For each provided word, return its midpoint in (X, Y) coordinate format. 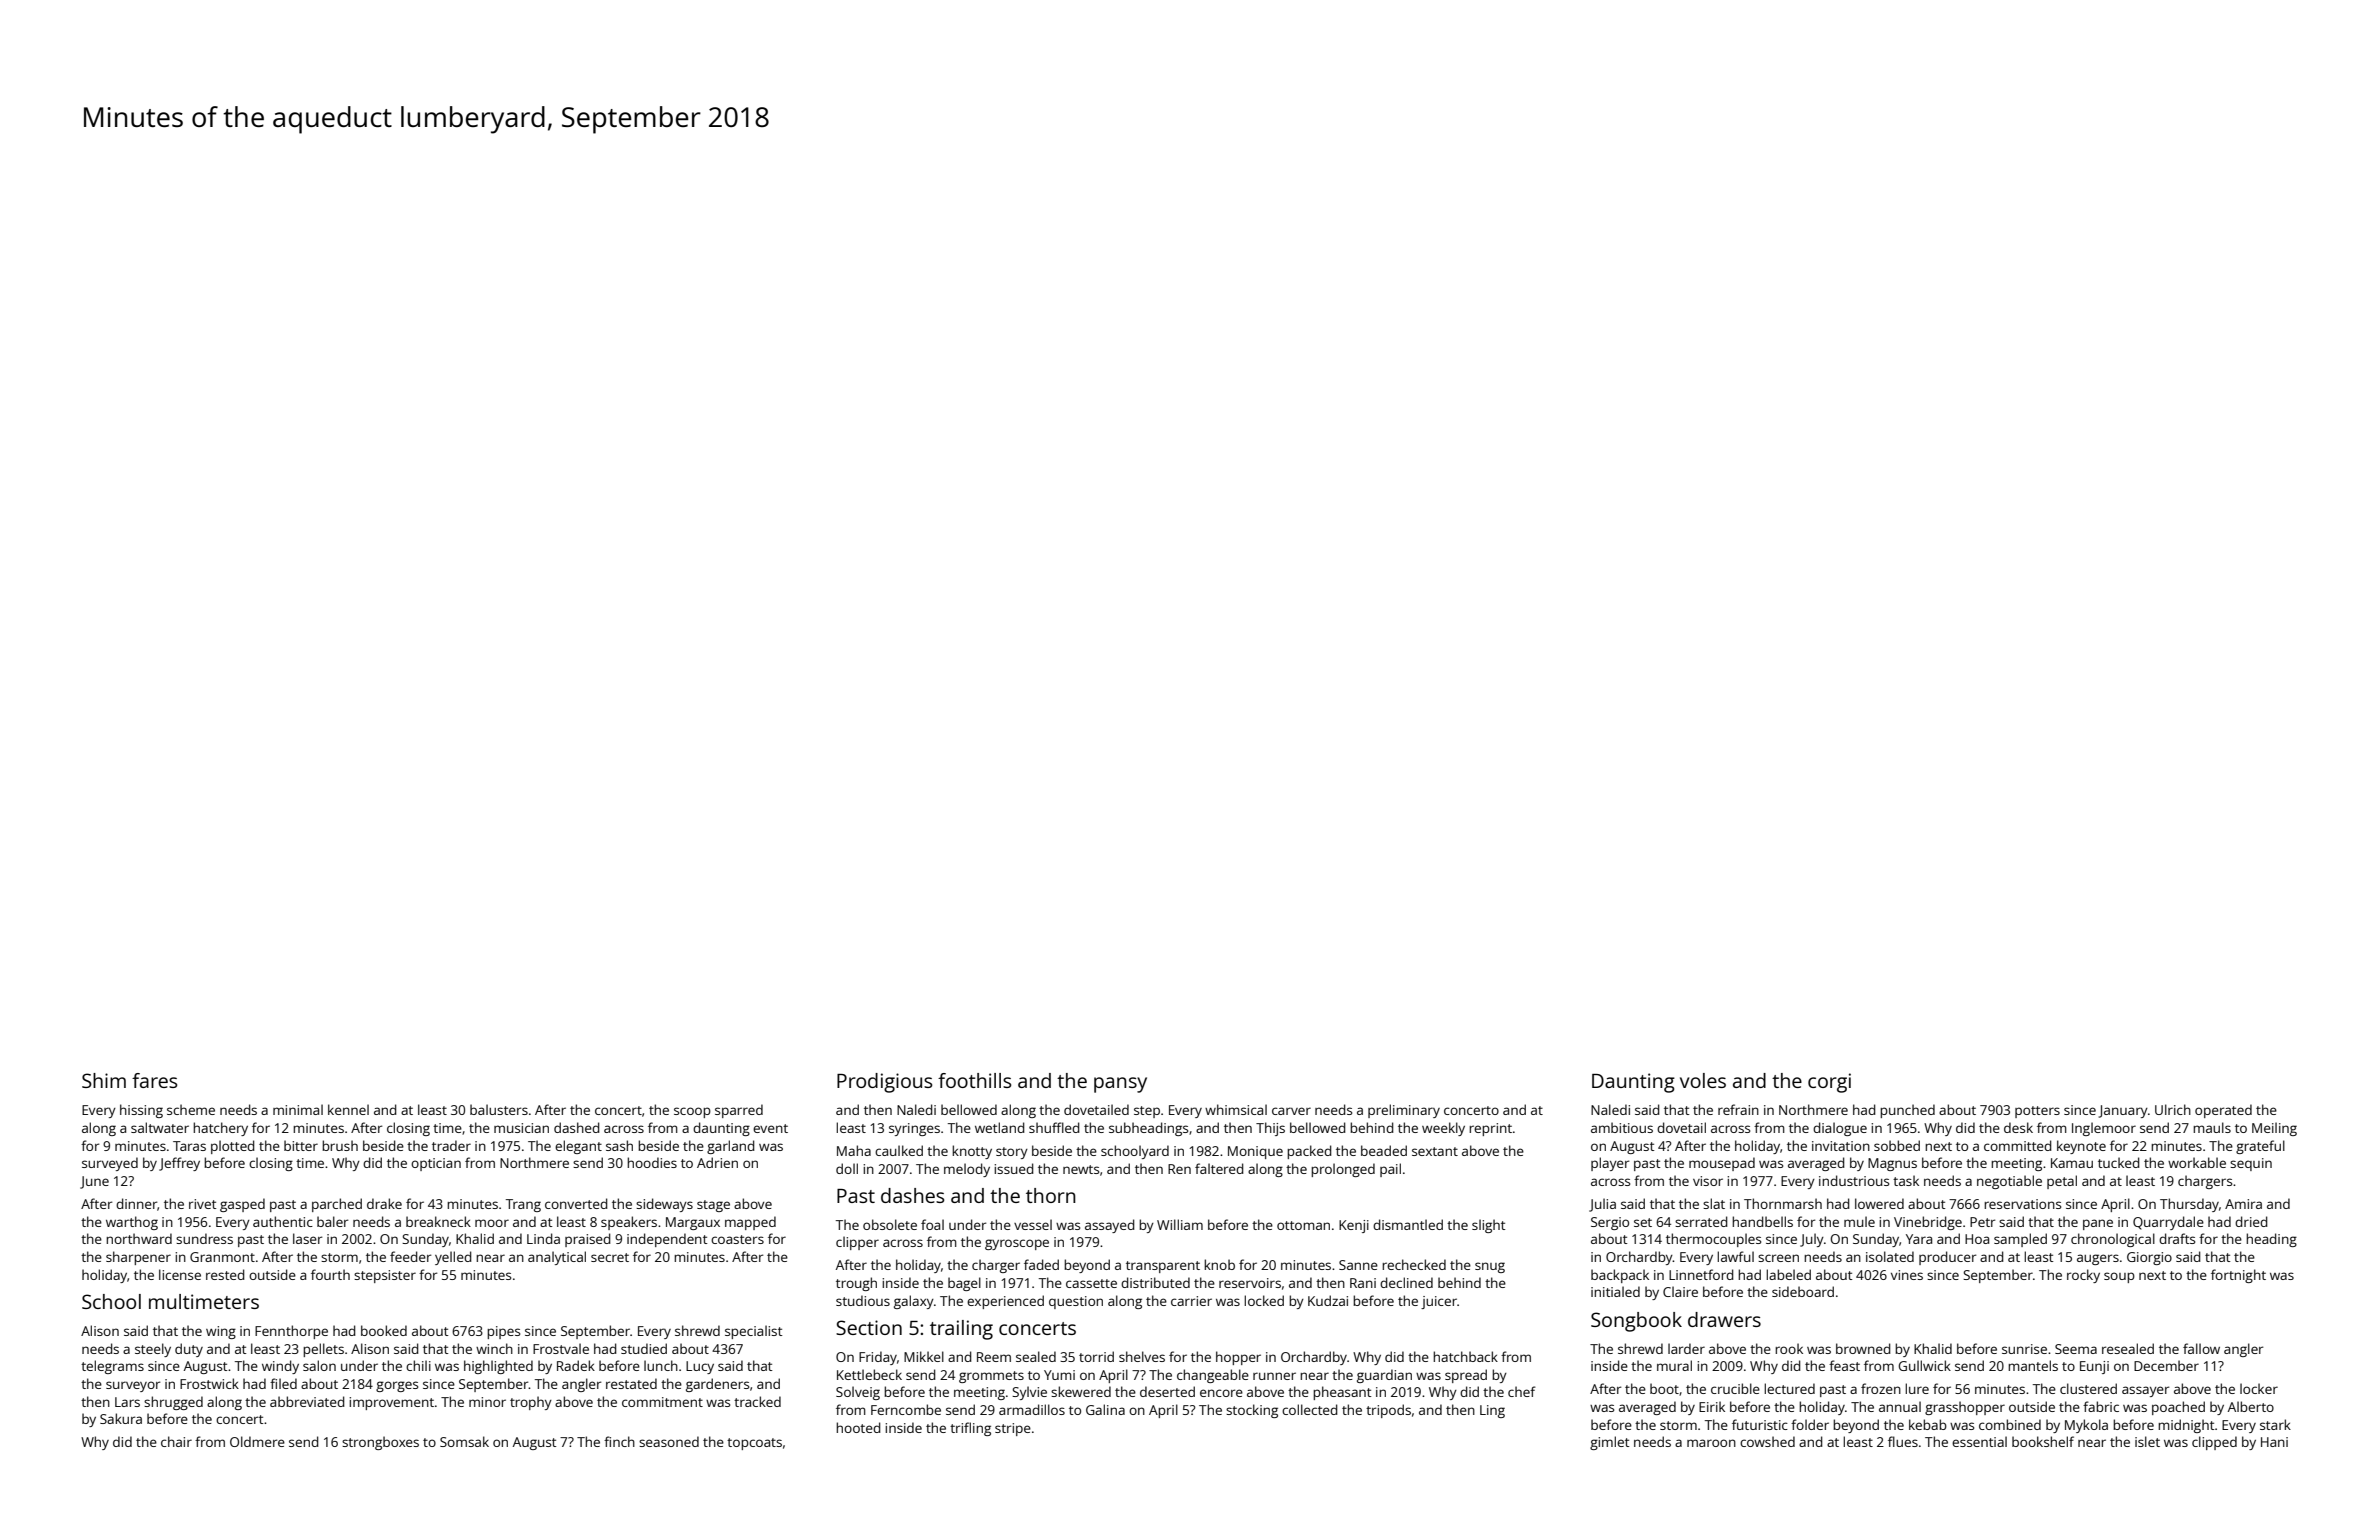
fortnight (2238, 1276)
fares (154, 1080)
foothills (974, 1080)
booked (384, 1330)
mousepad (1722, 1164)
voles (1703, 1080)
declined (1406, 1282)
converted (576, 1203)
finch (619, 1441)
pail (1390, 1170)
